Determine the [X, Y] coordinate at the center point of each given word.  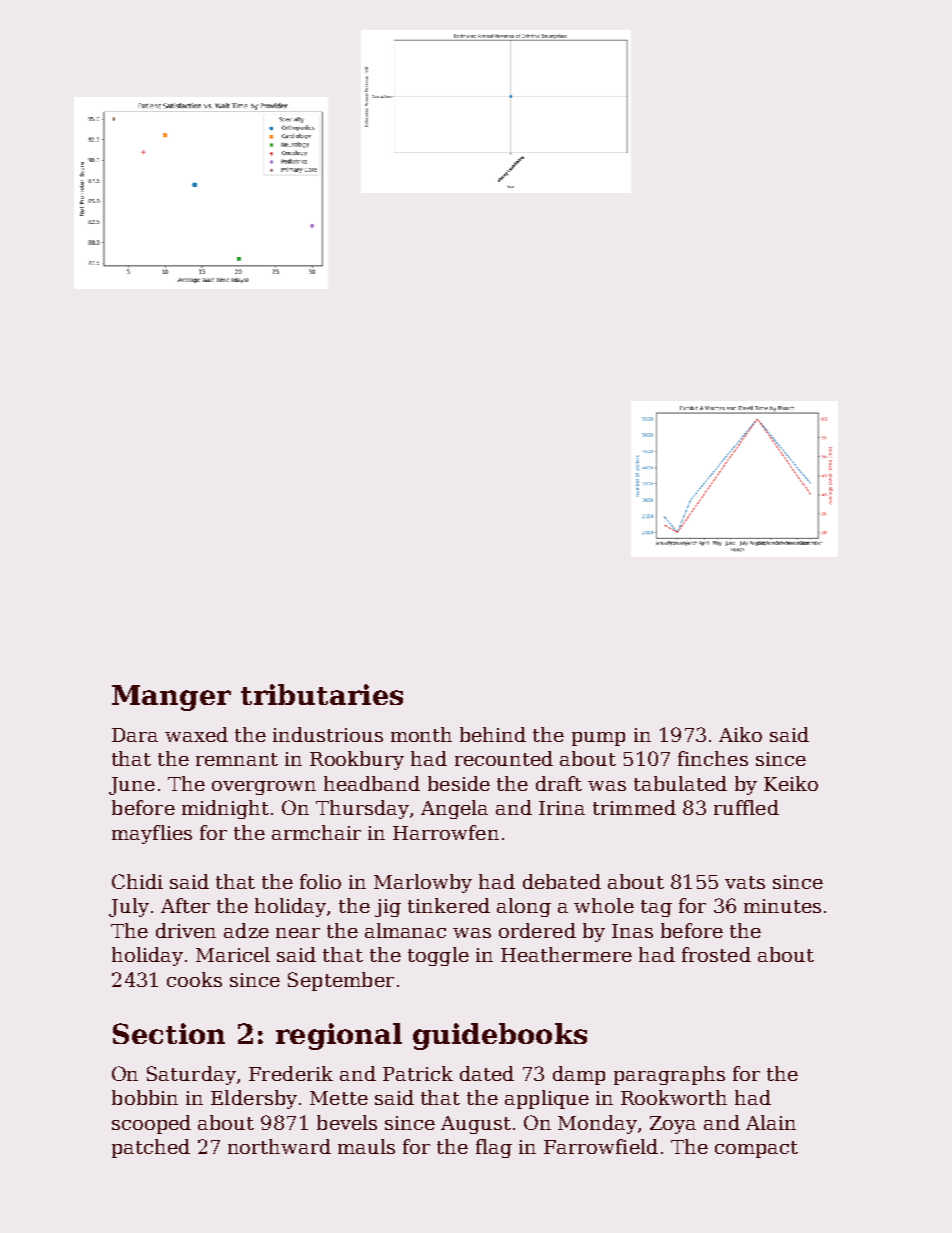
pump [598, 739]
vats [745, 882]
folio [320, 881]
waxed [196, 734]
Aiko [740, 734]
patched [151, 1148]
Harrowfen [446, 832]
